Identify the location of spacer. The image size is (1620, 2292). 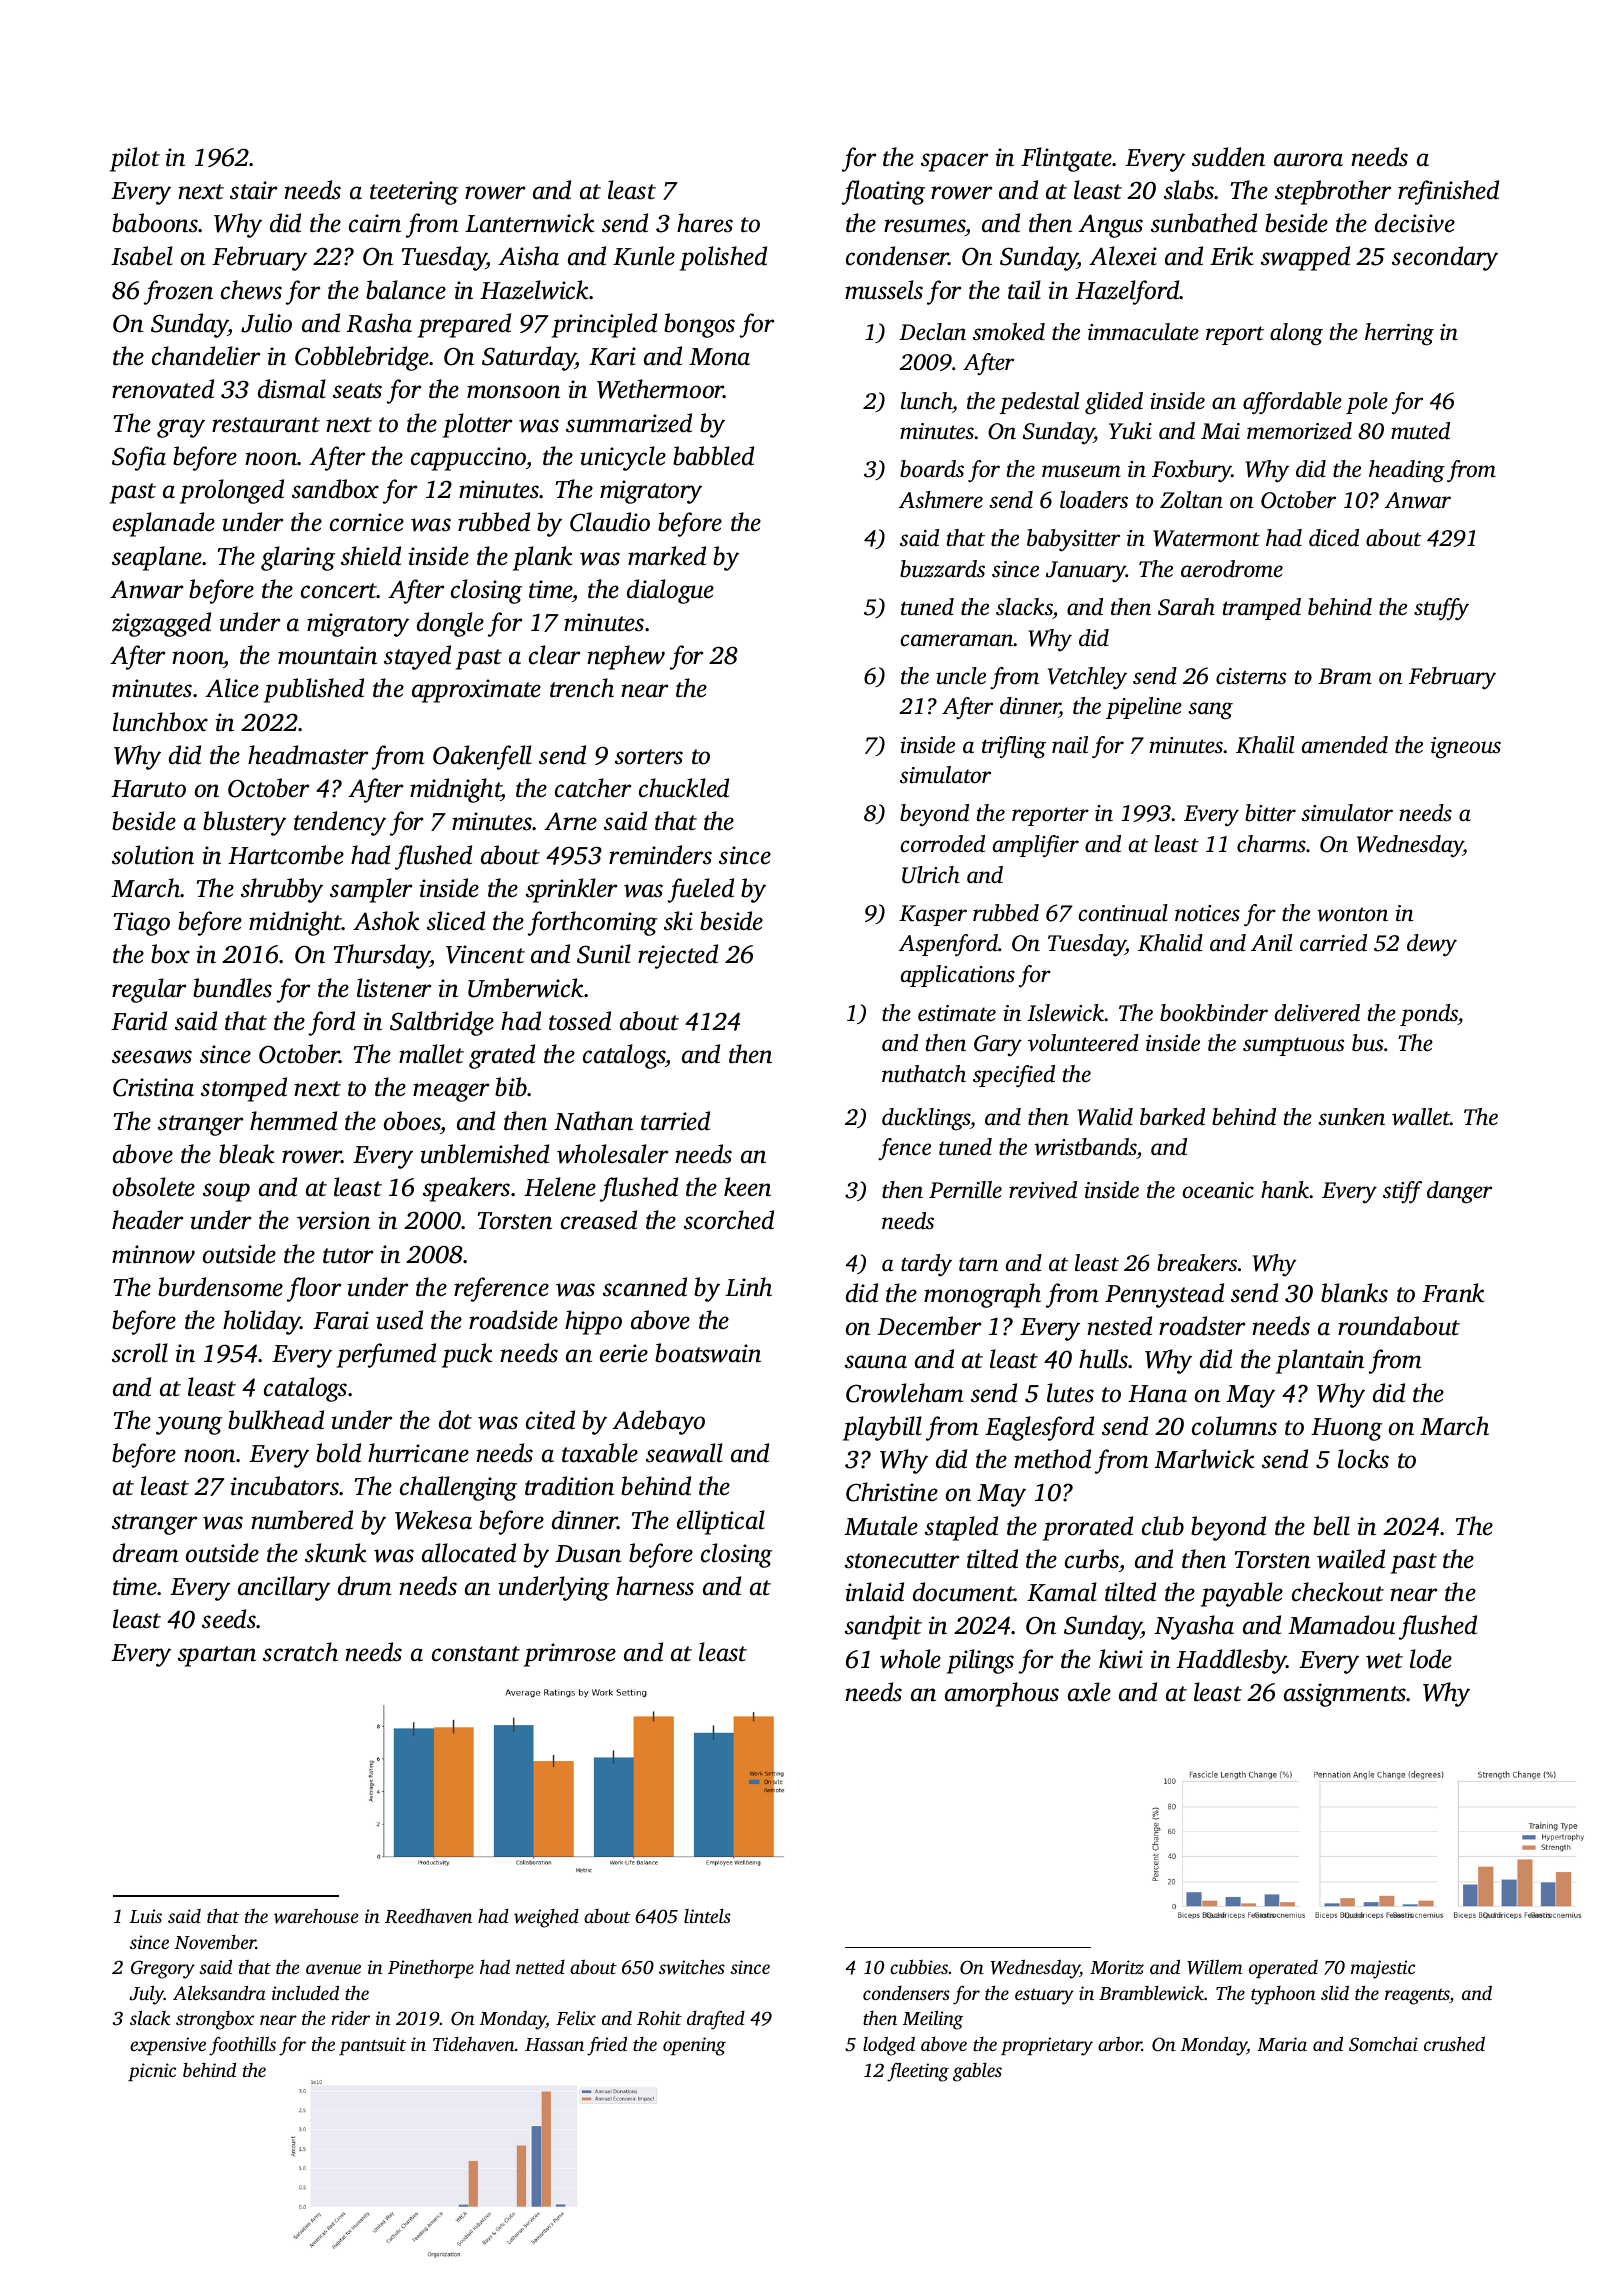
(954, 162).
